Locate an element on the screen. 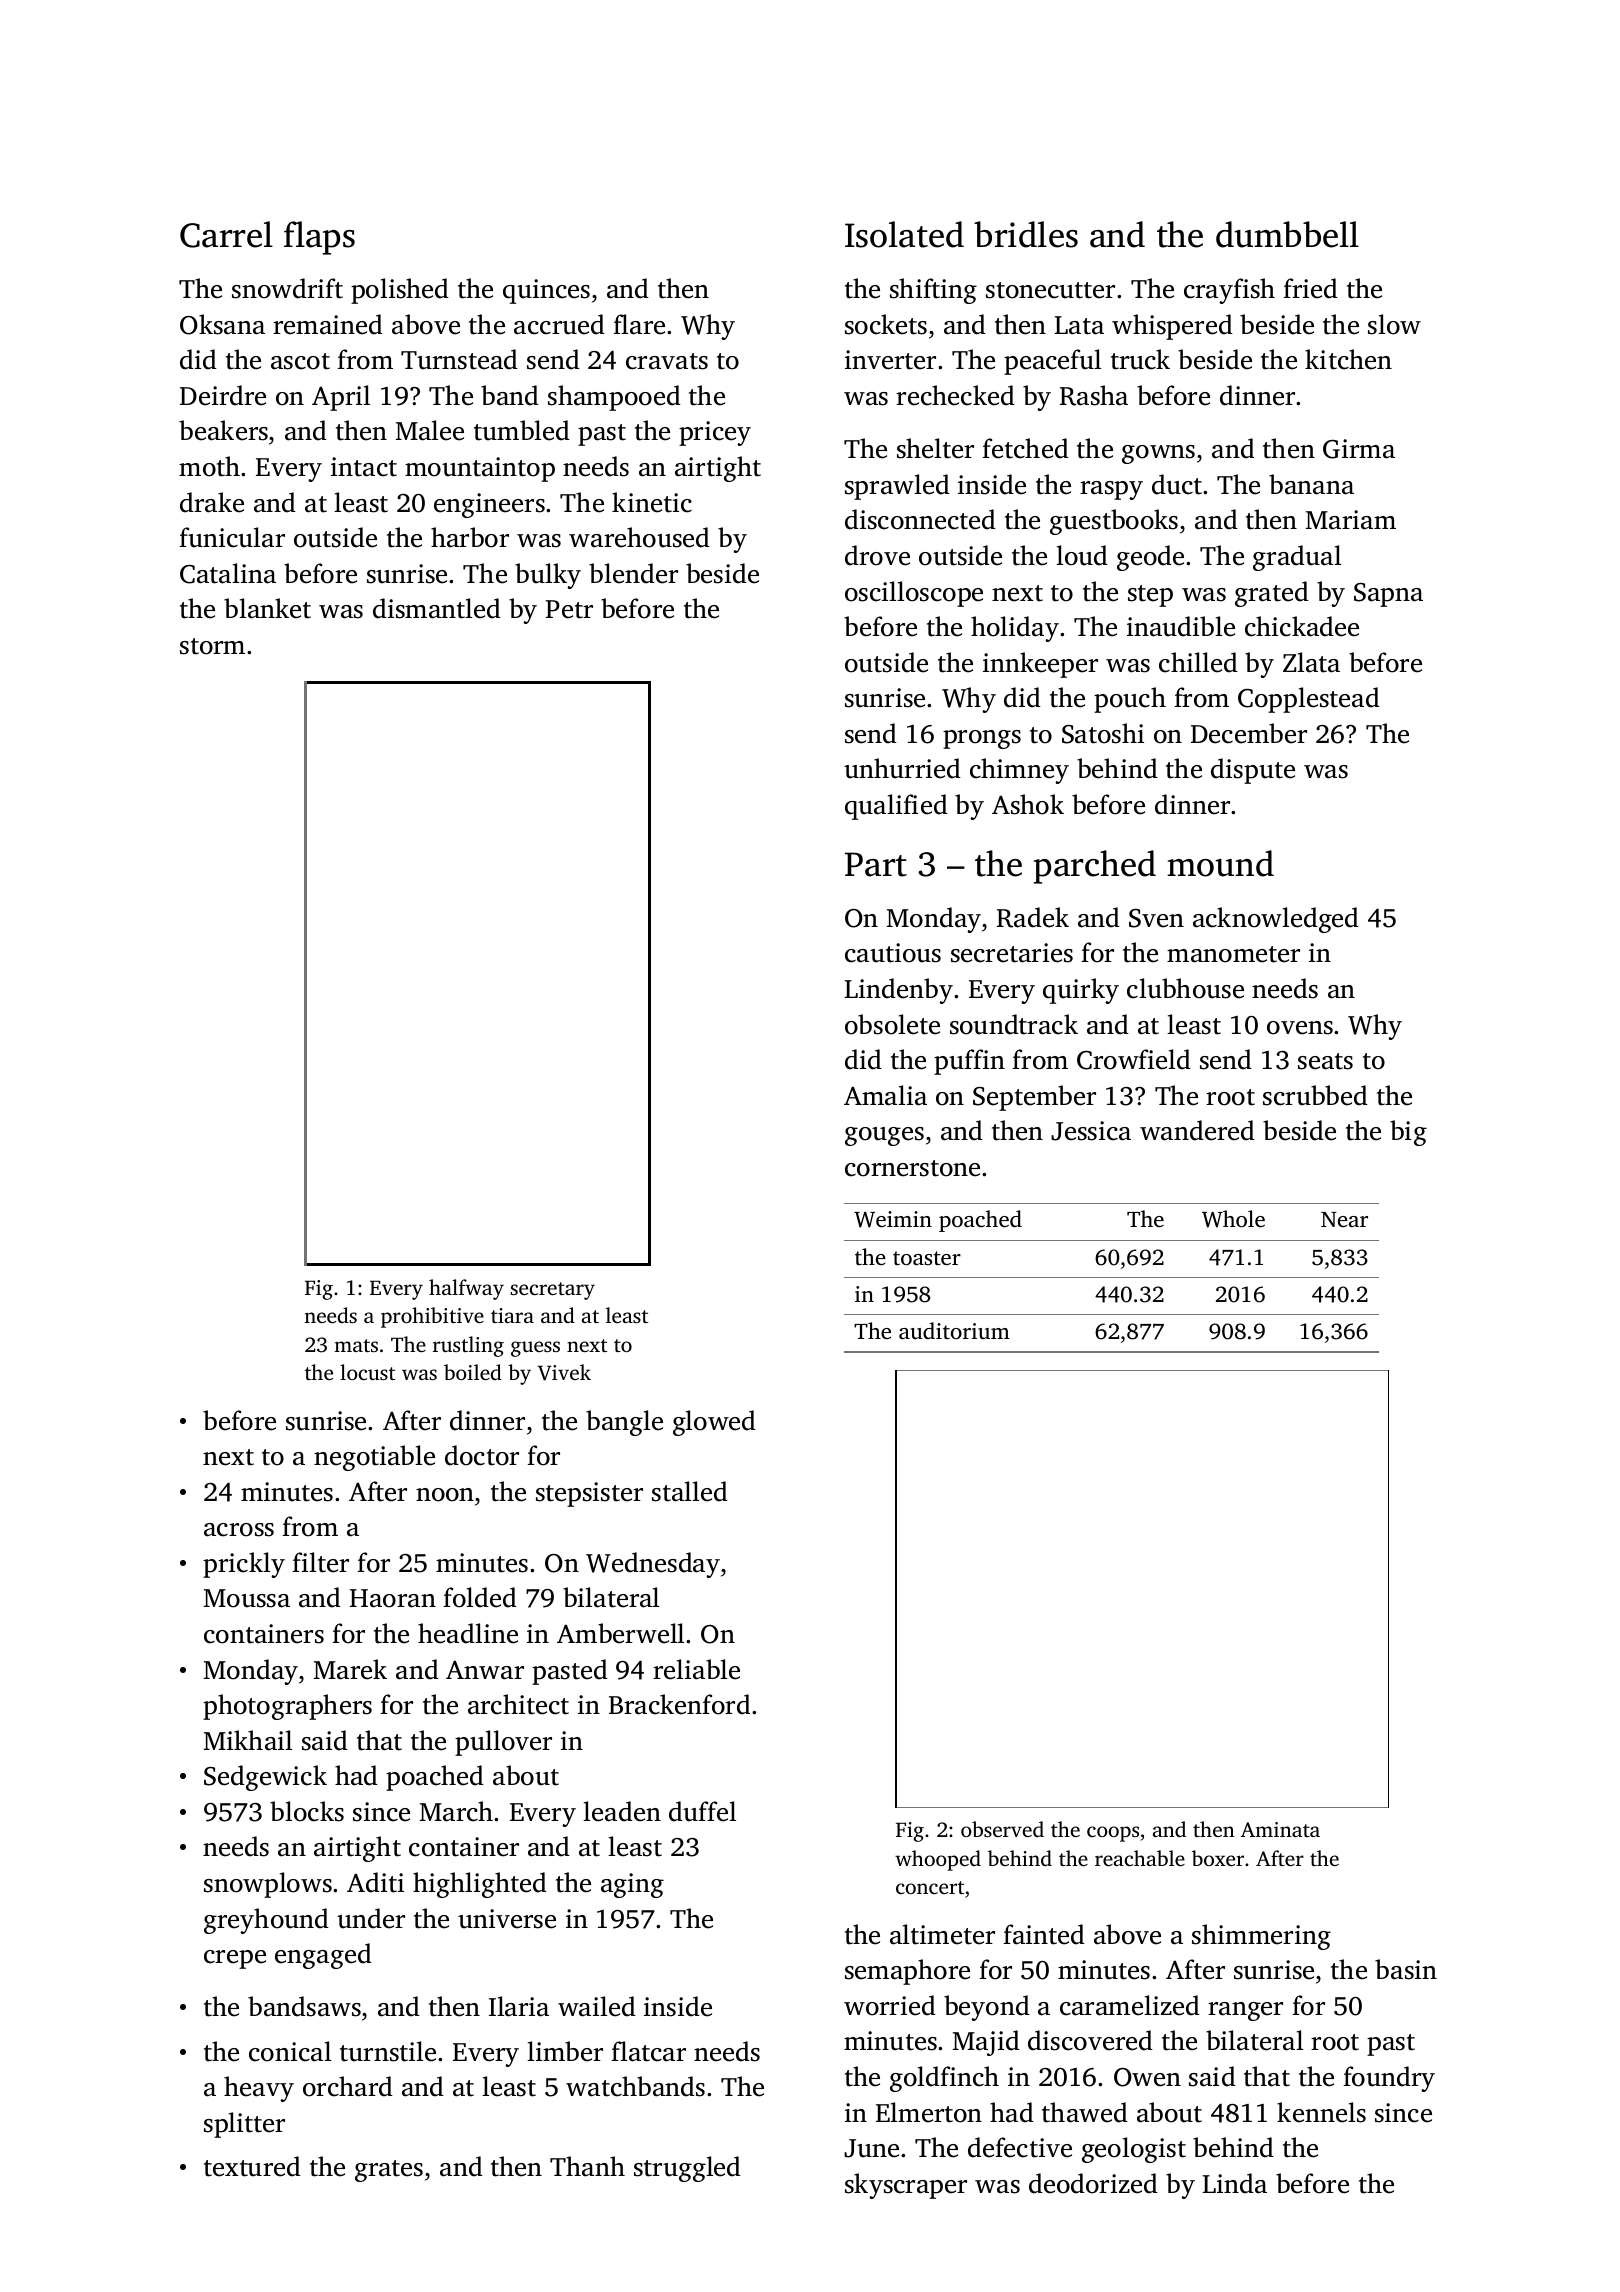 This screenshot has width=1620, height=2292. blanket is located at coordinates (267, 608).
